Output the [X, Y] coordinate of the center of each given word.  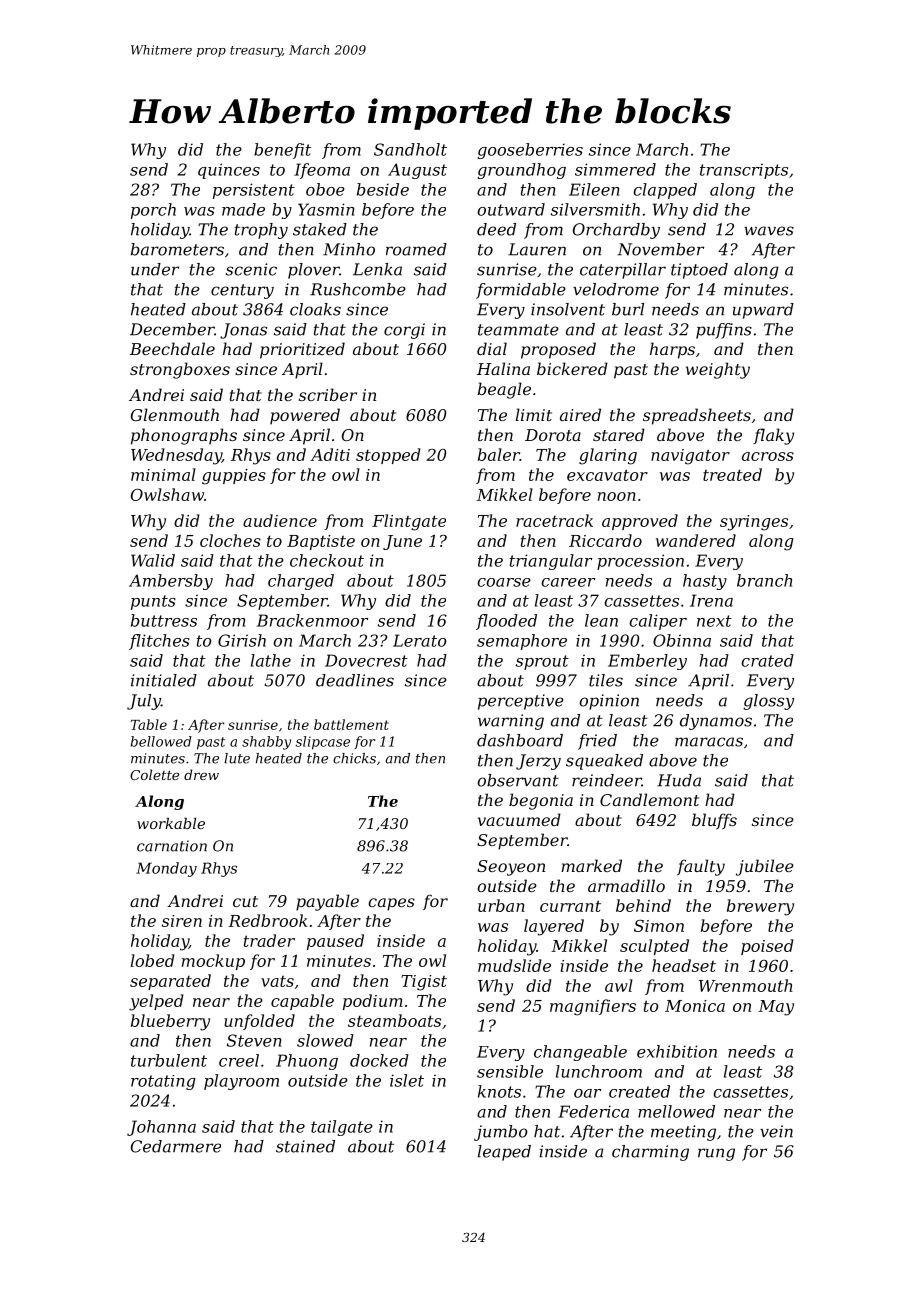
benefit [282, 151]
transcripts [744, 171]
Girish [242, 640]
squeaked [604, 762]
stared [619, 434]
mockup [213, 962]
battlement [351, 724]
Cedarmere [176, 1146]
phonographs [184, 436]
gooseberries [530, 151]
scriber [328, 394]
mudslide [514, 965]
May [776, 1008]
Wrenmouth [746, 985]
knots [499, 1091]
